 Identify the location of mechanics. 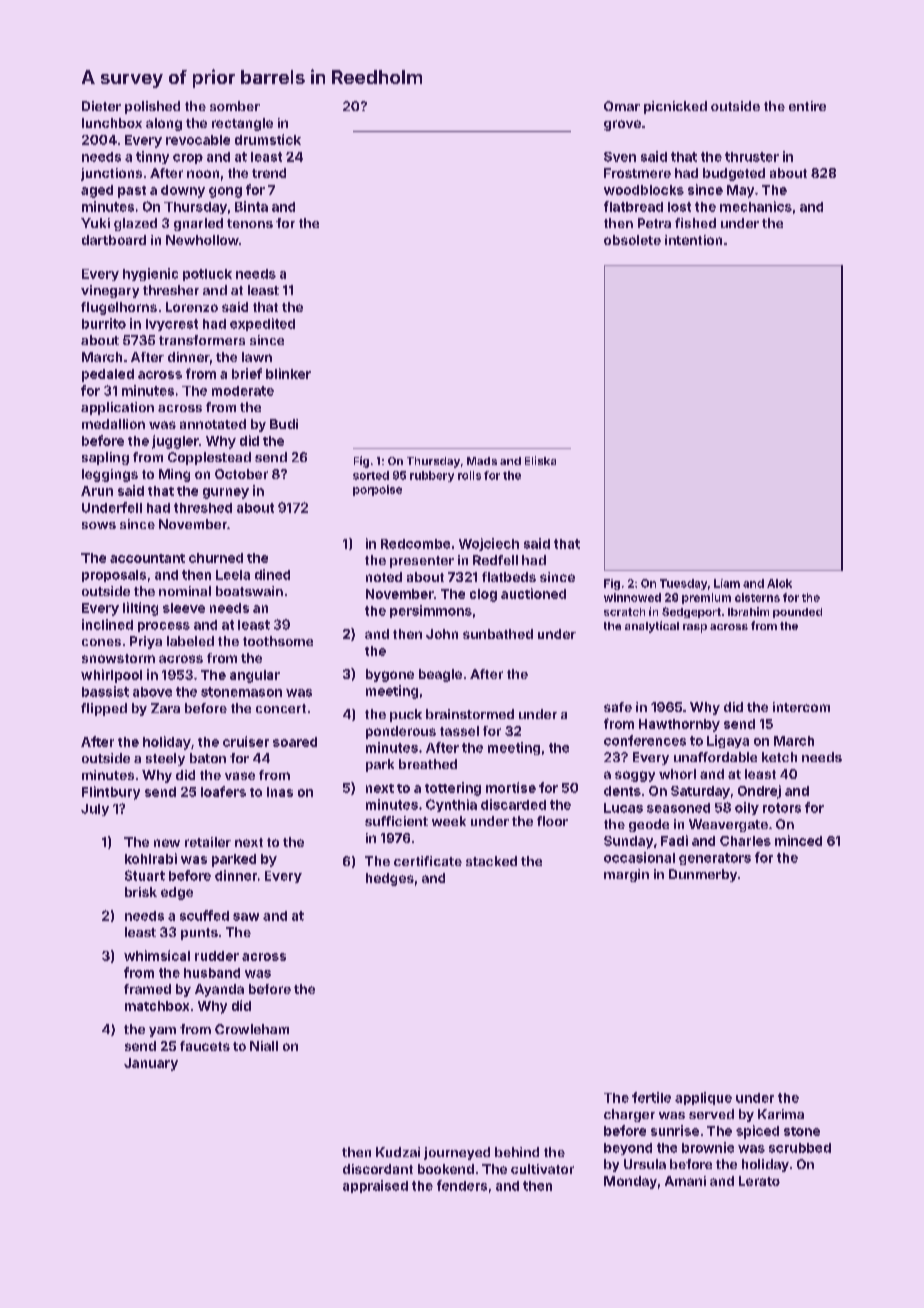
(756, 206).
